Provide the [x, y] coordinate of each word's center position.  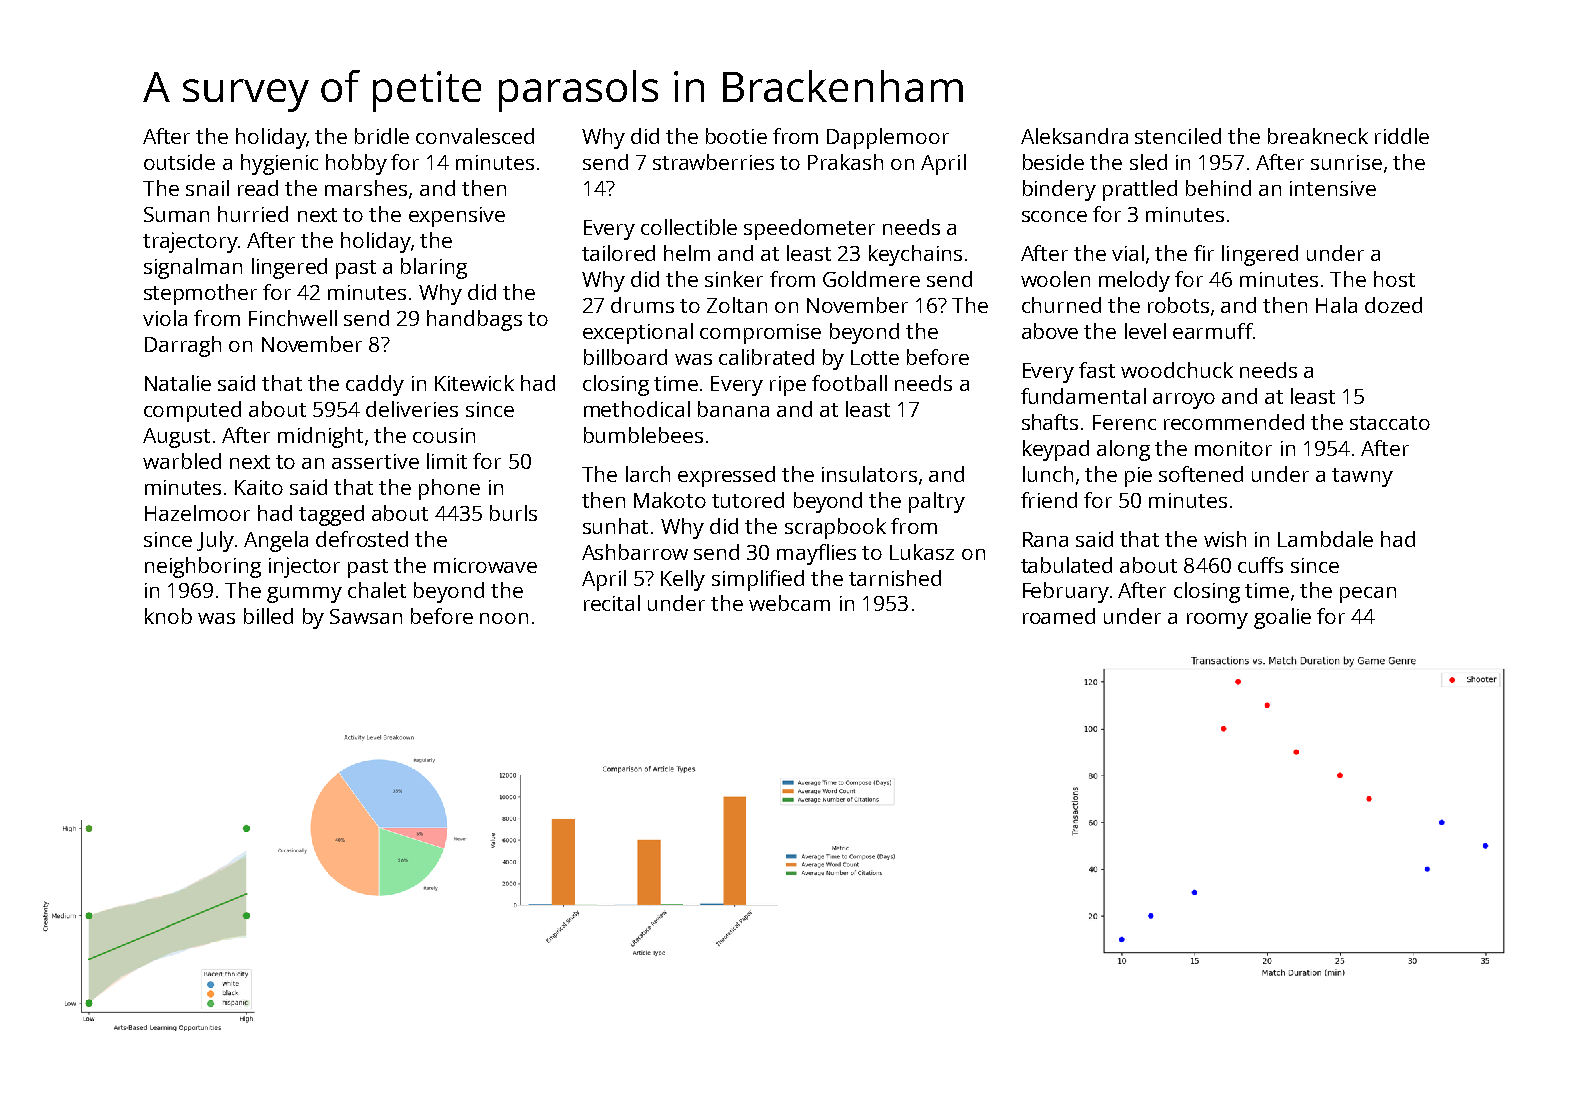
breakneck [1318, 136]
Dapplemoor [888, 138]
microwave [485, 565]
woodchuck [1177, 370]
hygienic [279, 164]
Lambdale [1325, 539]
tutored [748, 500]
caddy [375, 385]
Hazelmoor [197, 513]
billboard [625, 357]
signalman [193, 268]
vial [1128, 253]
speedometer [809, 229]
